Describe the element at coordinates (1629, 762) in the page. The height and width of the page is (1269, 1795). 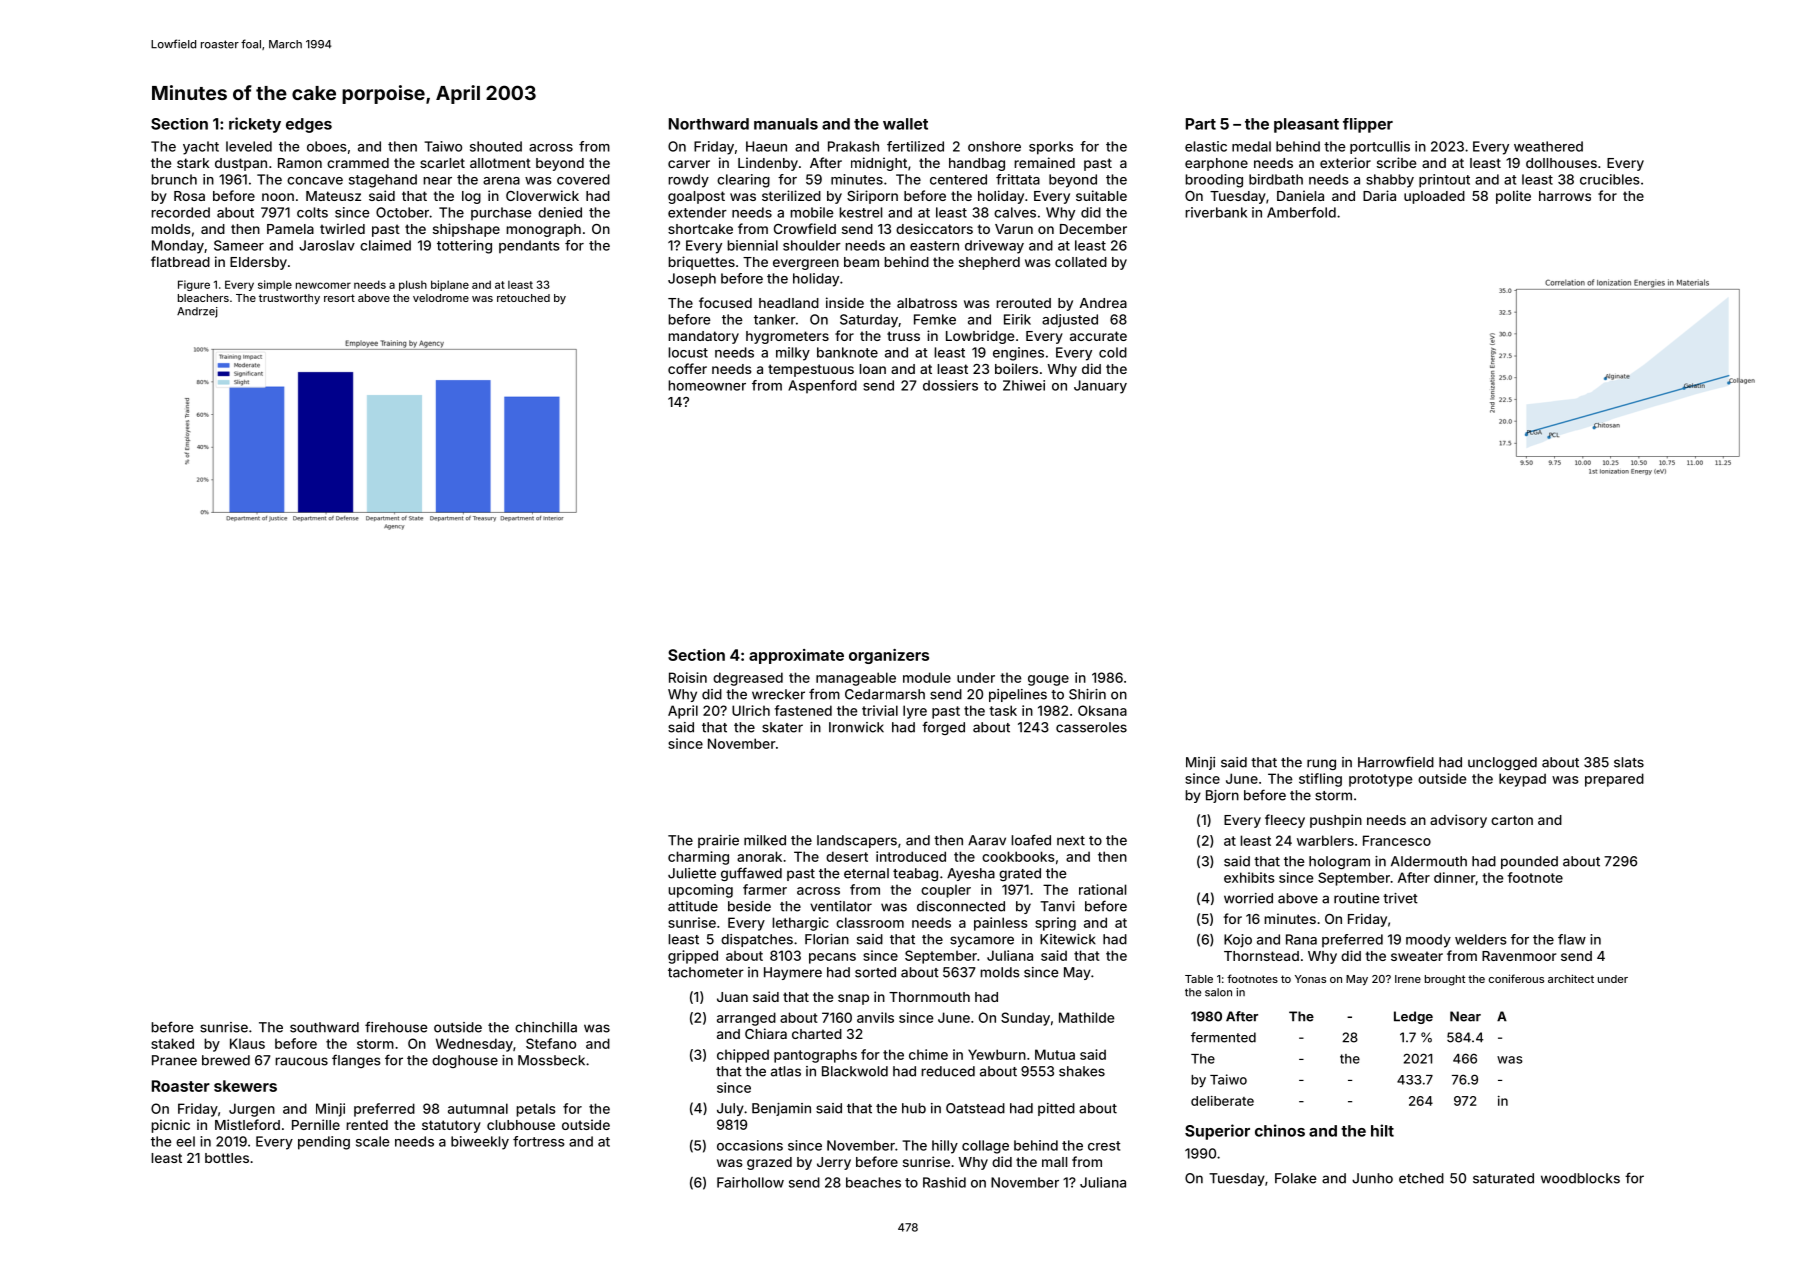
I see `slats` at that location.
